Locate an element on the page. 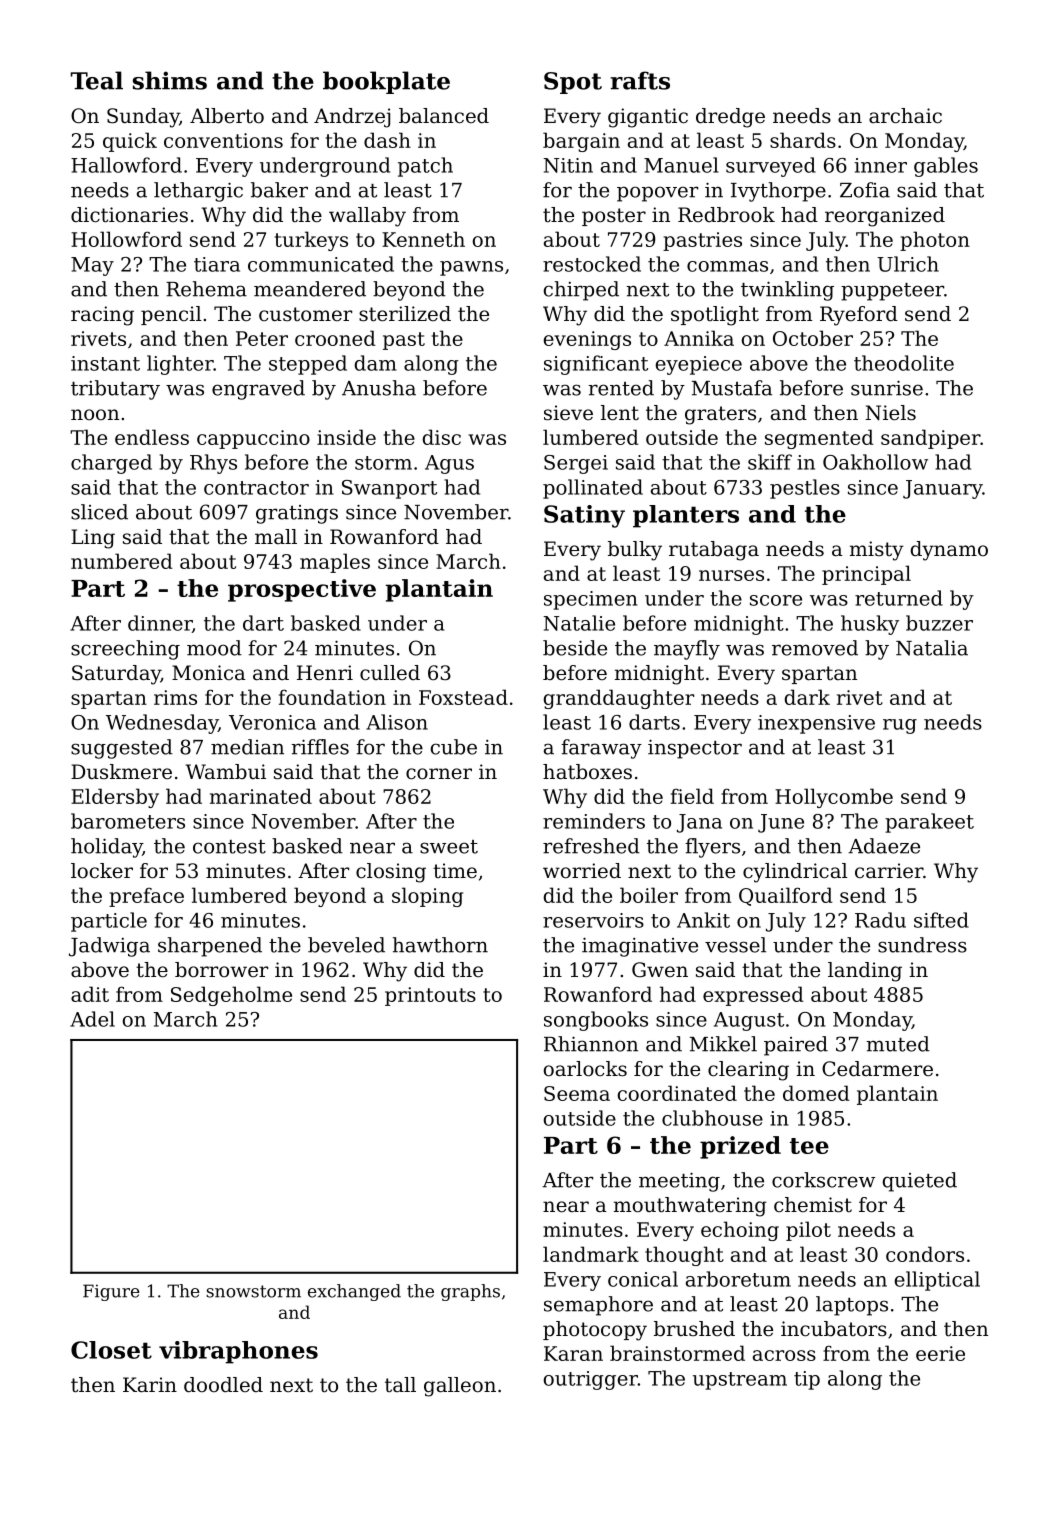 The height and width of the page is (1536, 1061). doodled is located at coordinates (223, 1385).
